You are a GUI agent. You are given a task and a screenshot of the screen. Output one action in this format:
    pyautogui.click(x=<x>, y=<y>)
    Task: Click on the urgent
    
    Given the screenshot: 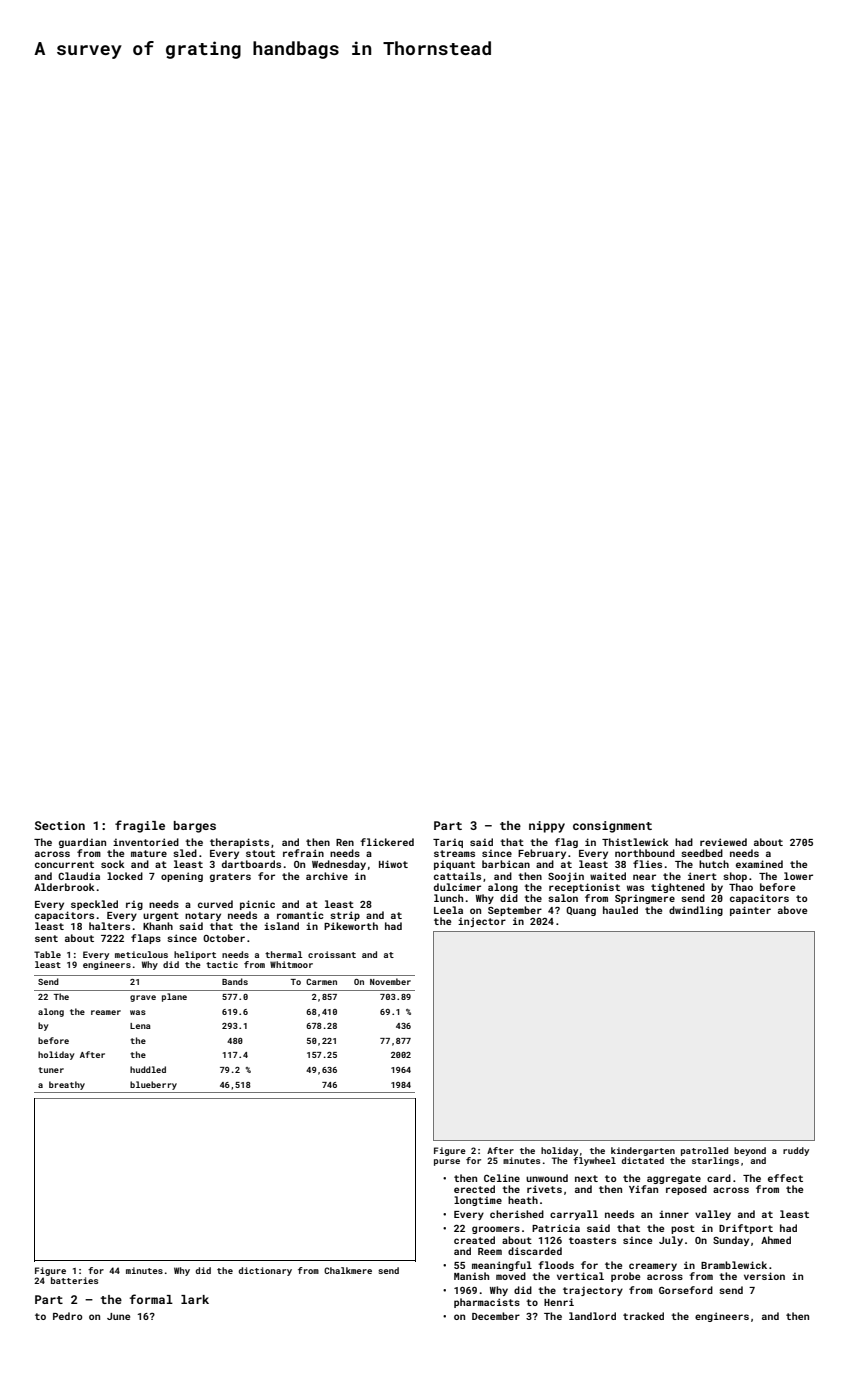 What is the action you would take?
    pyautogui.click(x=161, y=916)
